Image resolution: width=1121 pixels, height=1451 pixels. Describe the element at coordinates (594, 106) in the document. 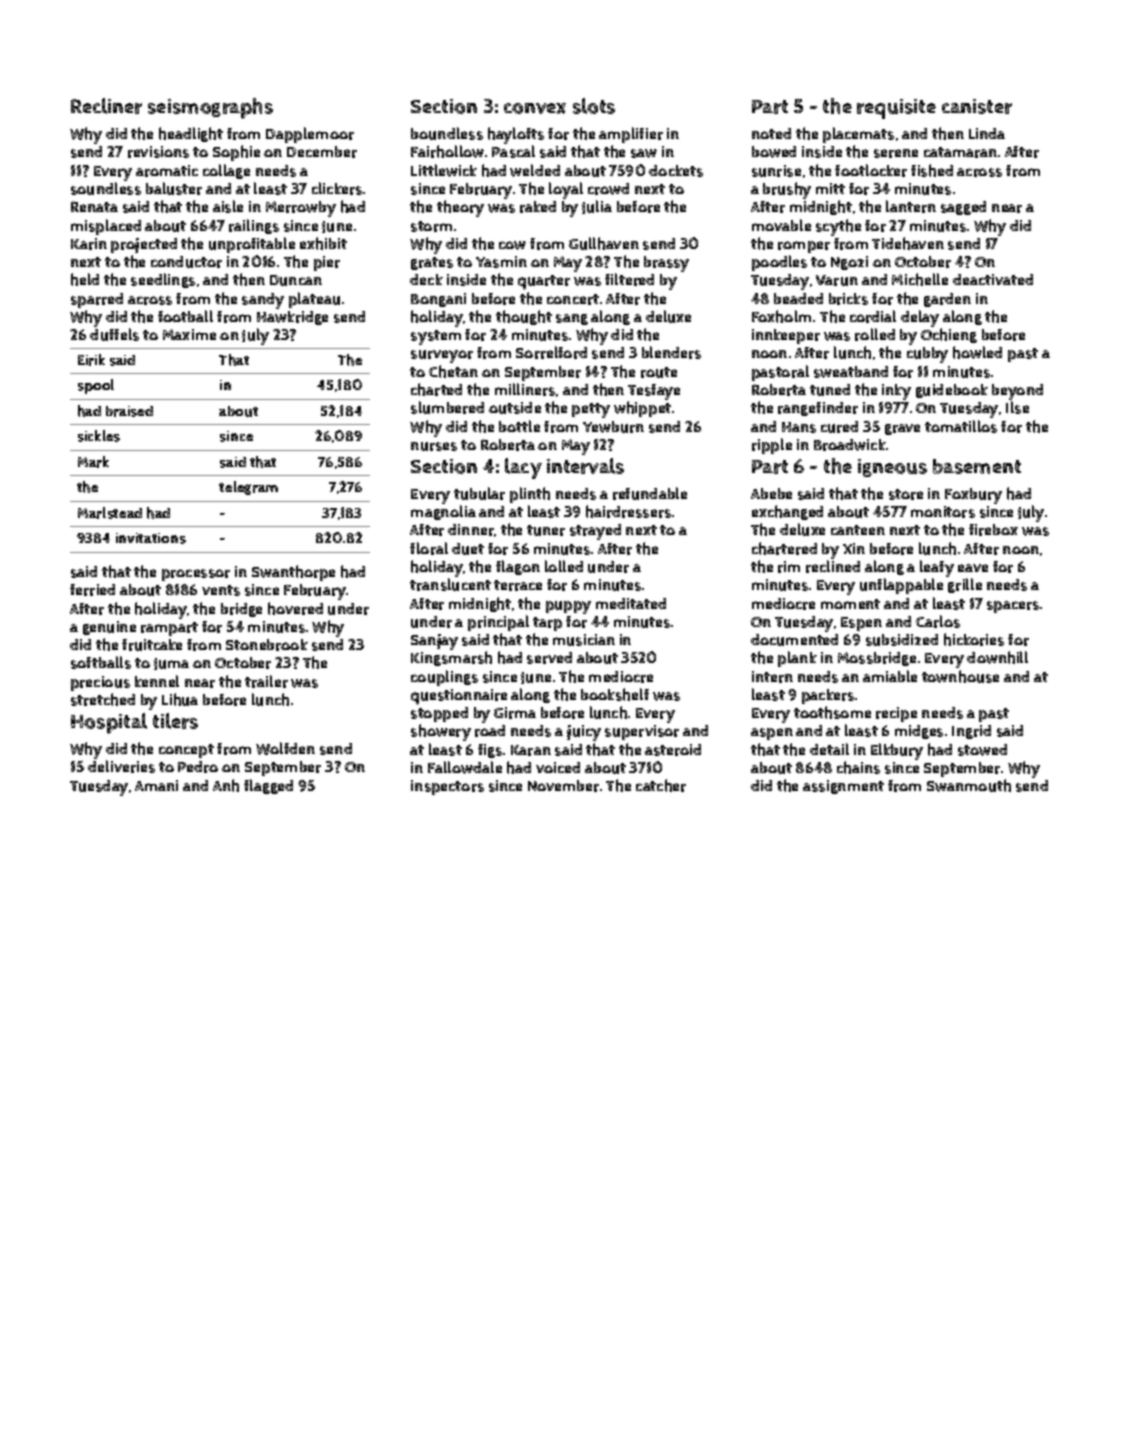

I see `slots` at that location.
